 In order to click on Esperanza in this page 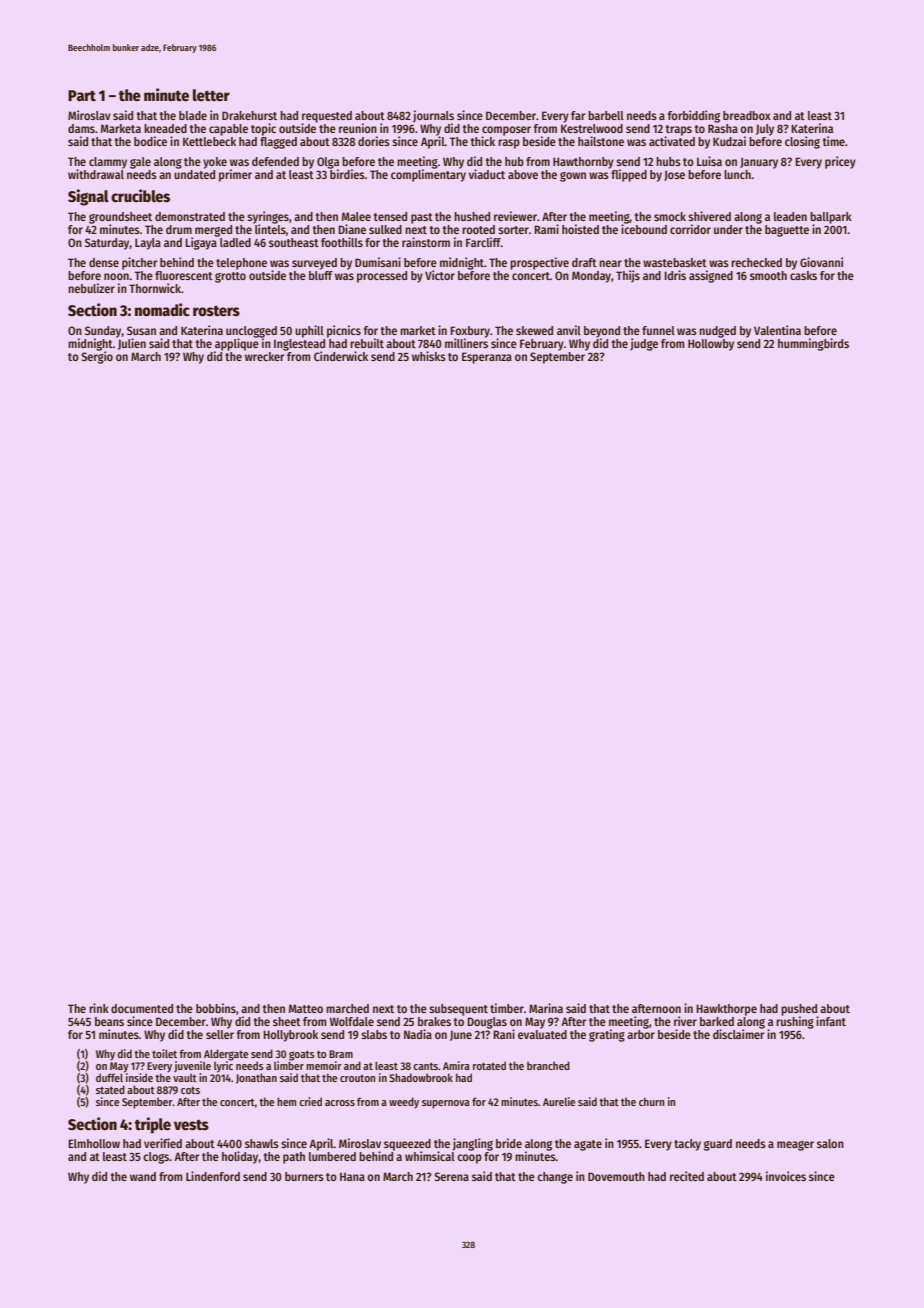, I will do `click(487, 358)`.
